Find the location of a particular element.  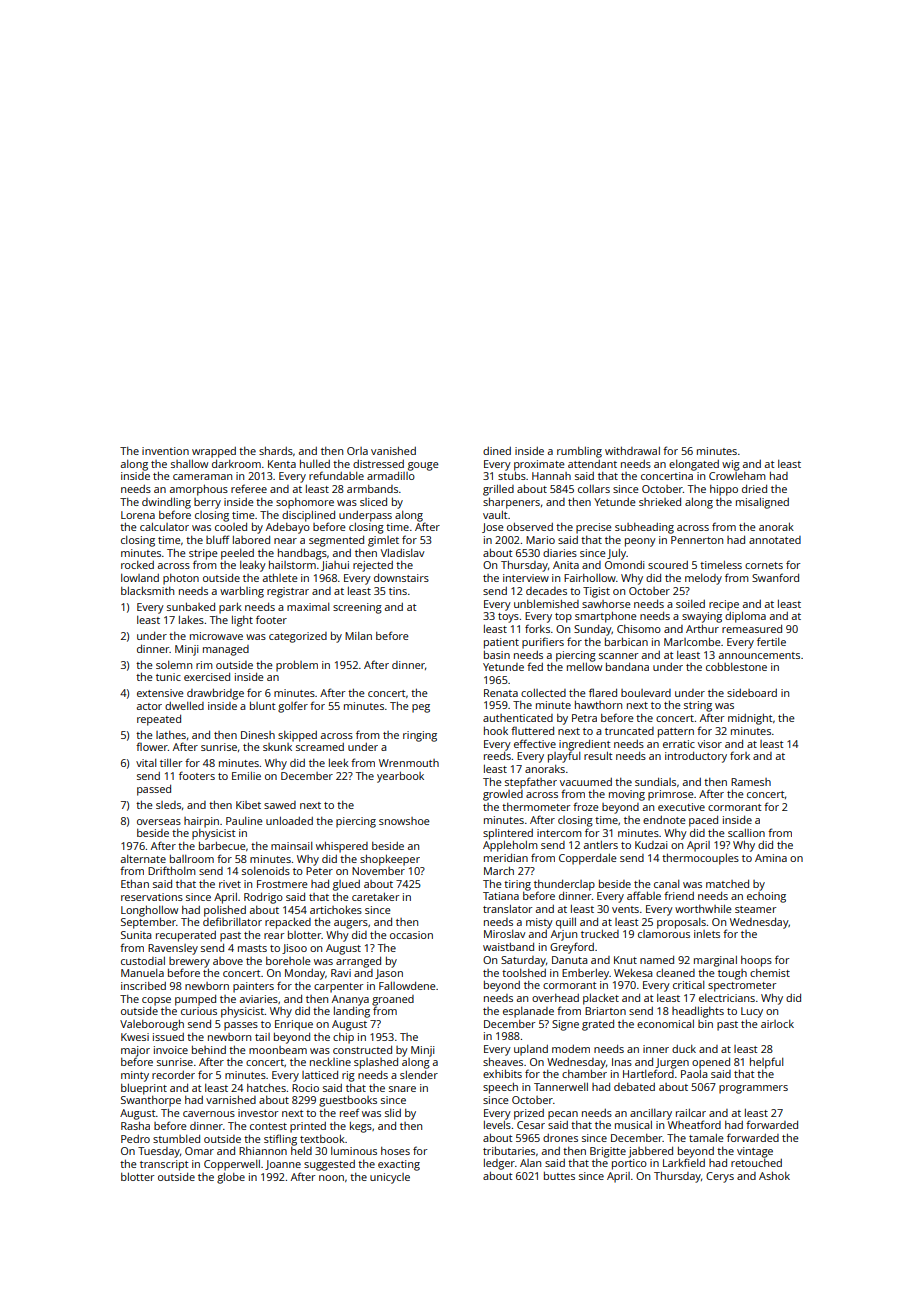

arranged is located at coordinates (358, 962).
